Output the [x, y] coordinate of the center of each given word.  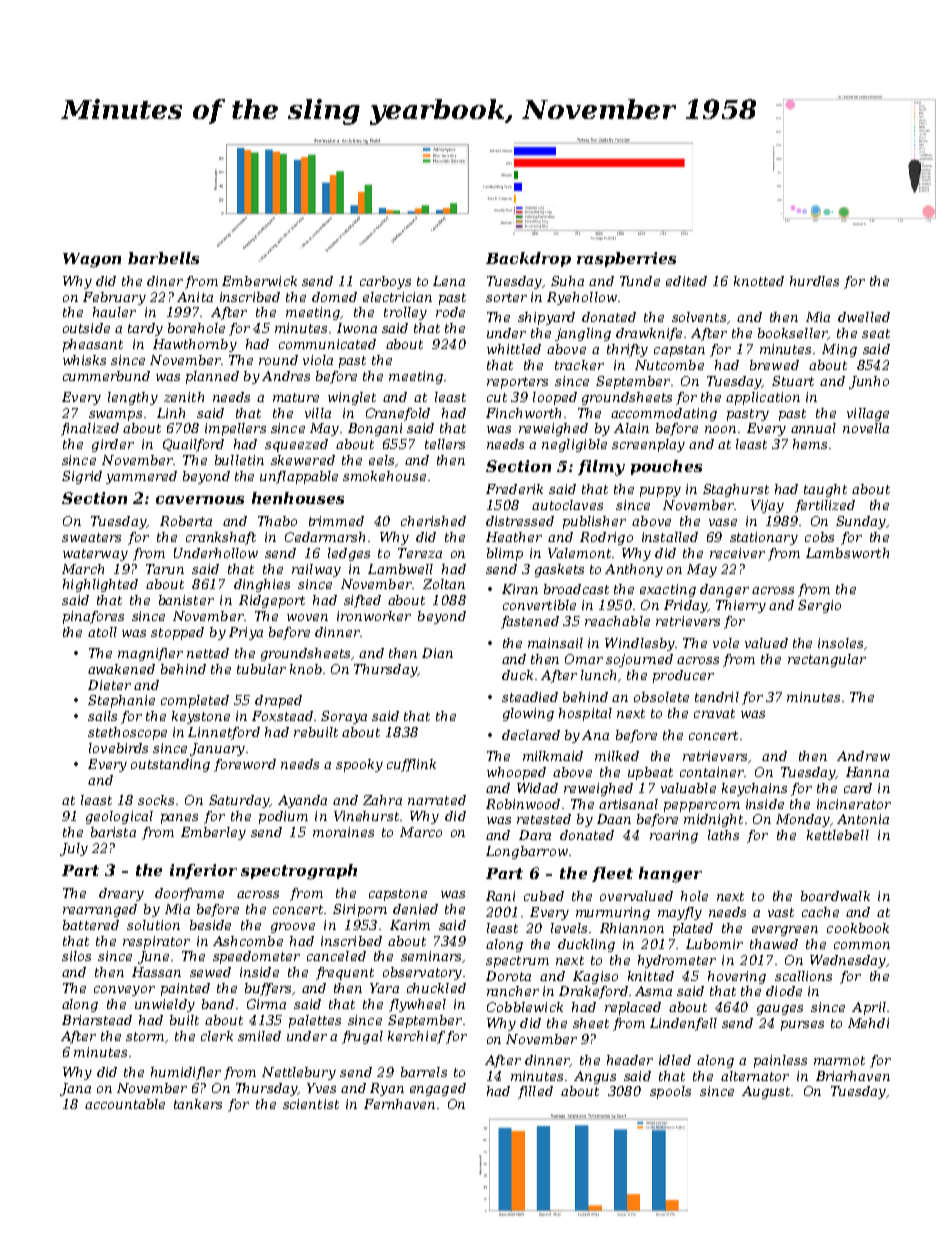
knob [306, 669]
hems [810, 444]
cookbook [858, 928]
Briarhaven [853, 1076]
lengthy [133, 398]
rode [450, 312]
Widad [537, 788]
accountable [125, 1104]
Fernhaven [399, 1104]
